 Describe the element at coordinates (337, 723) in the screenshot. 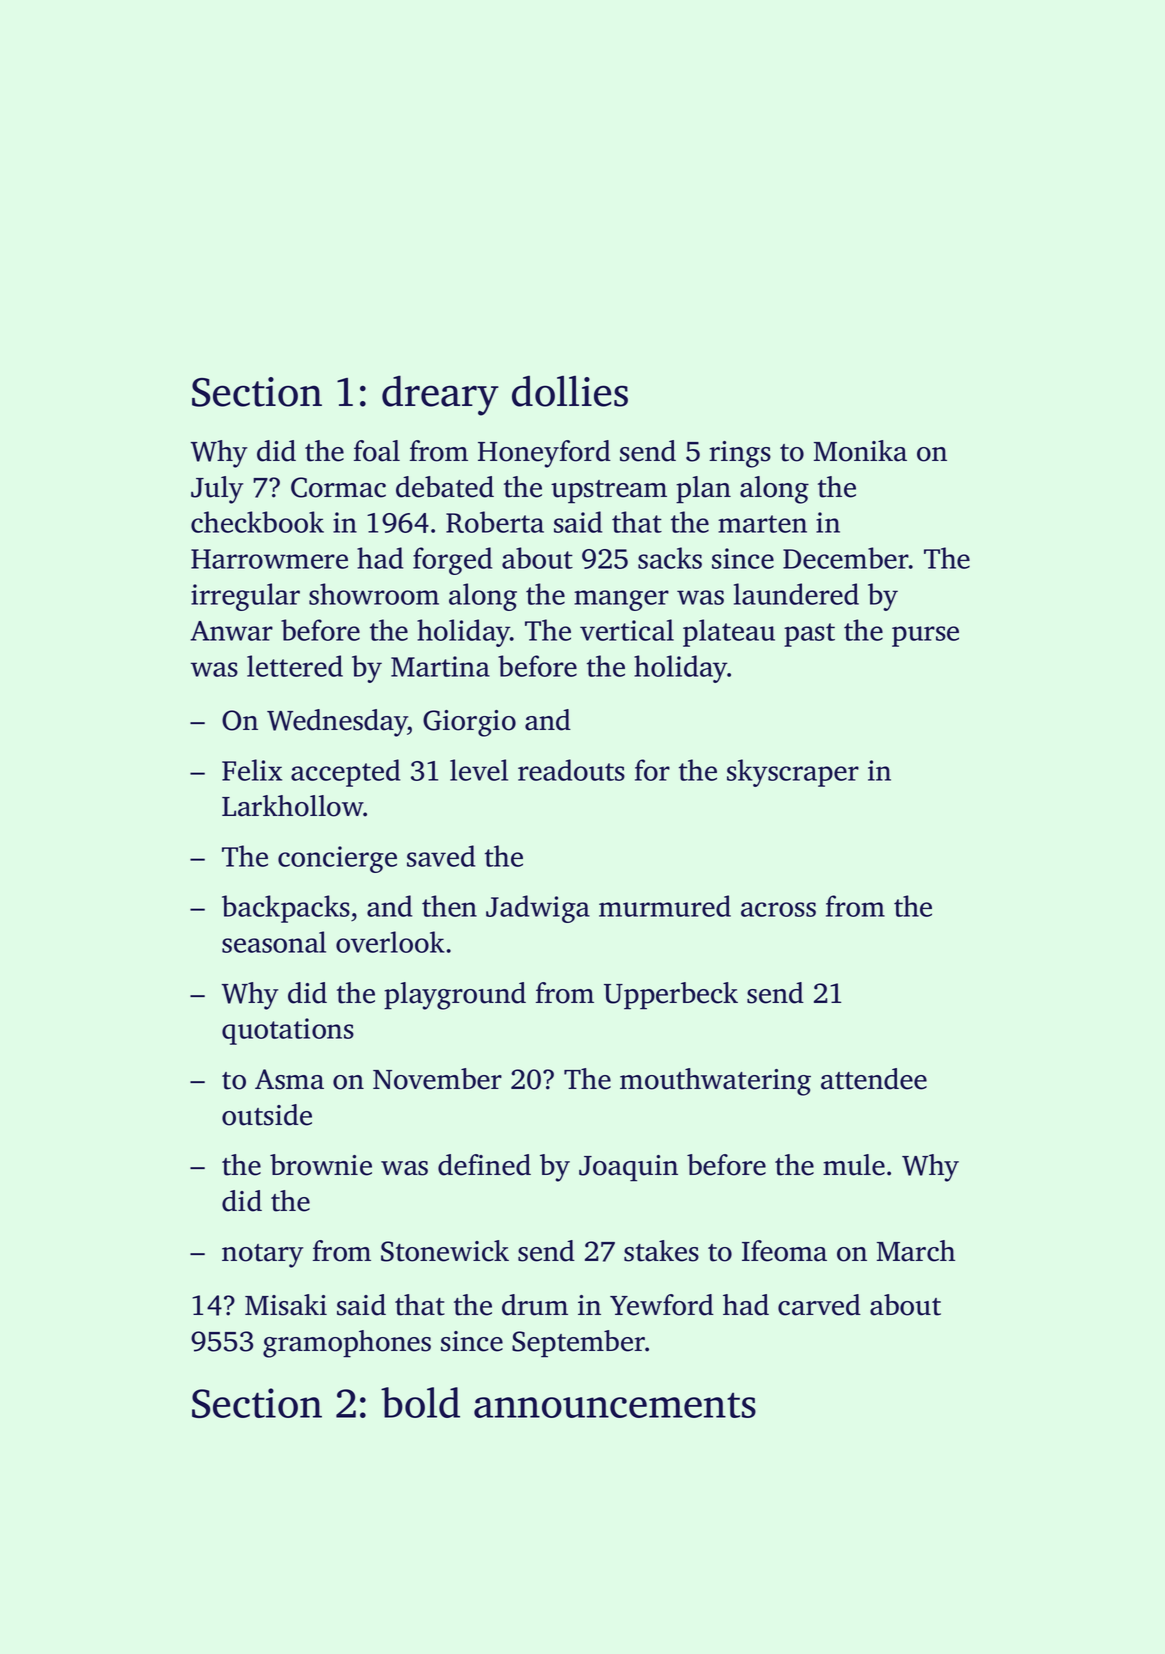

I see `Wednesday` at that location.
